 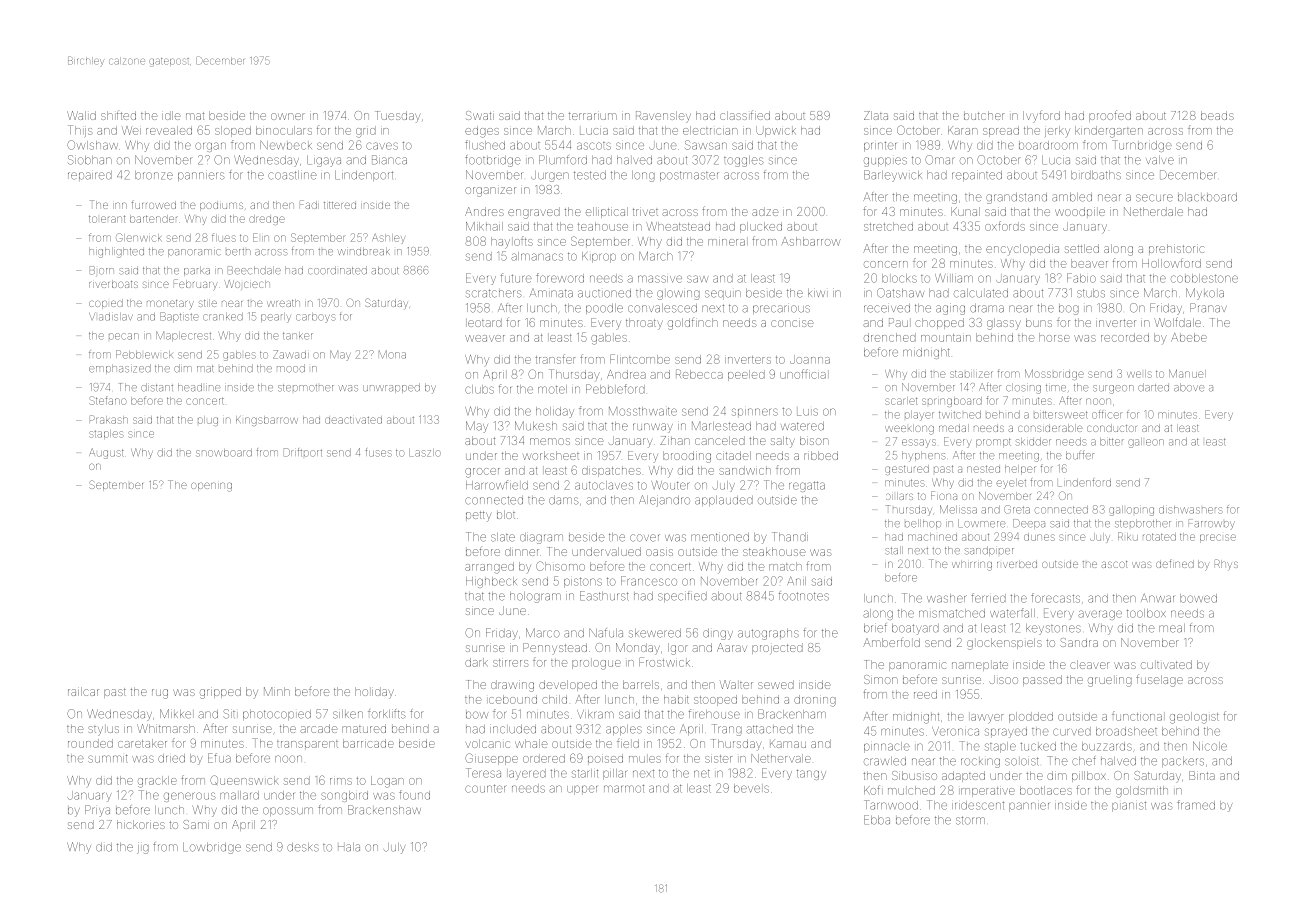 I want to click on Hala, so click(x=349, y=847).
